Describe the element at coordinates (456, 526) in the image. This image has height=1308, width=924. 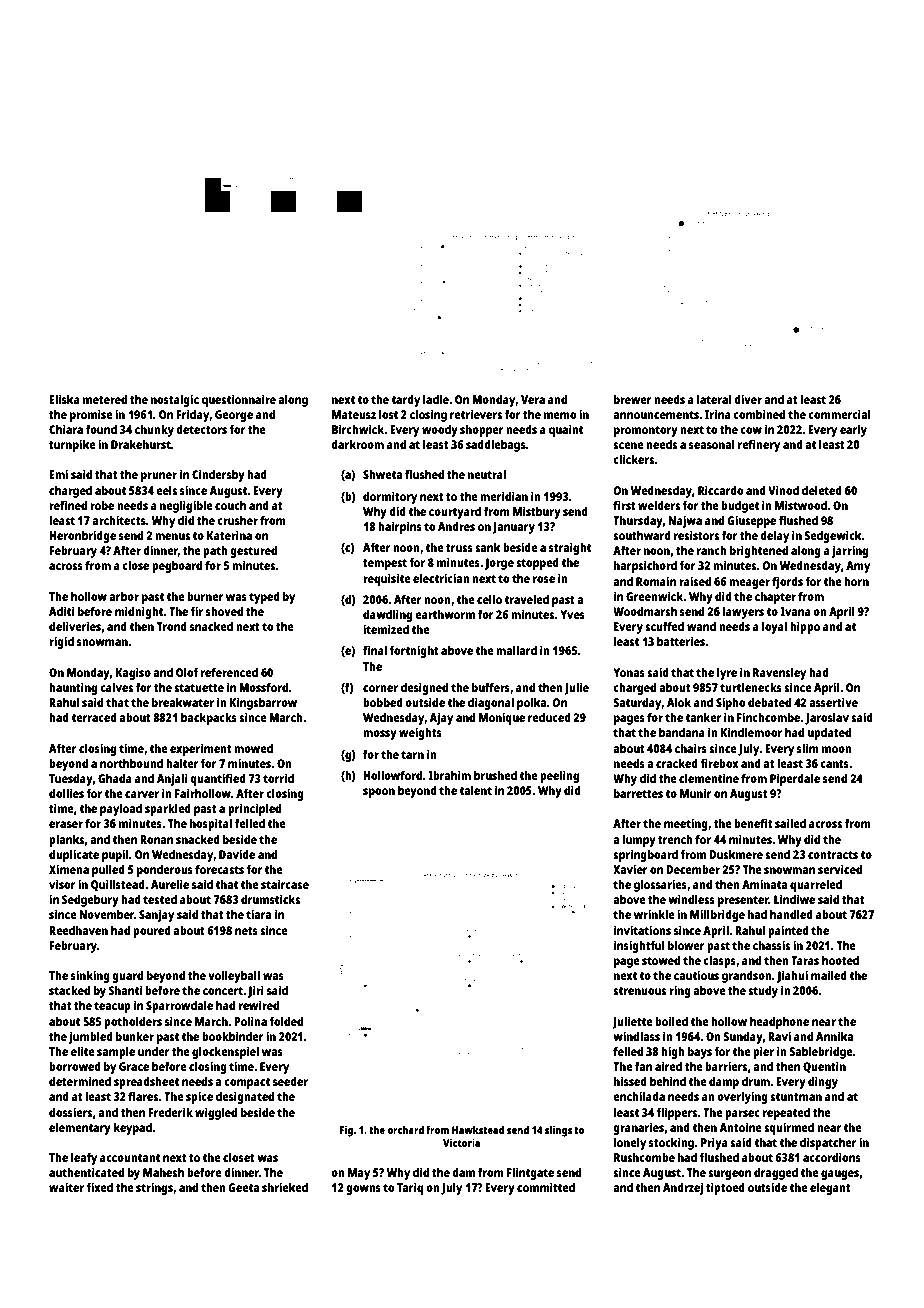
I see `Andres` at that location.
